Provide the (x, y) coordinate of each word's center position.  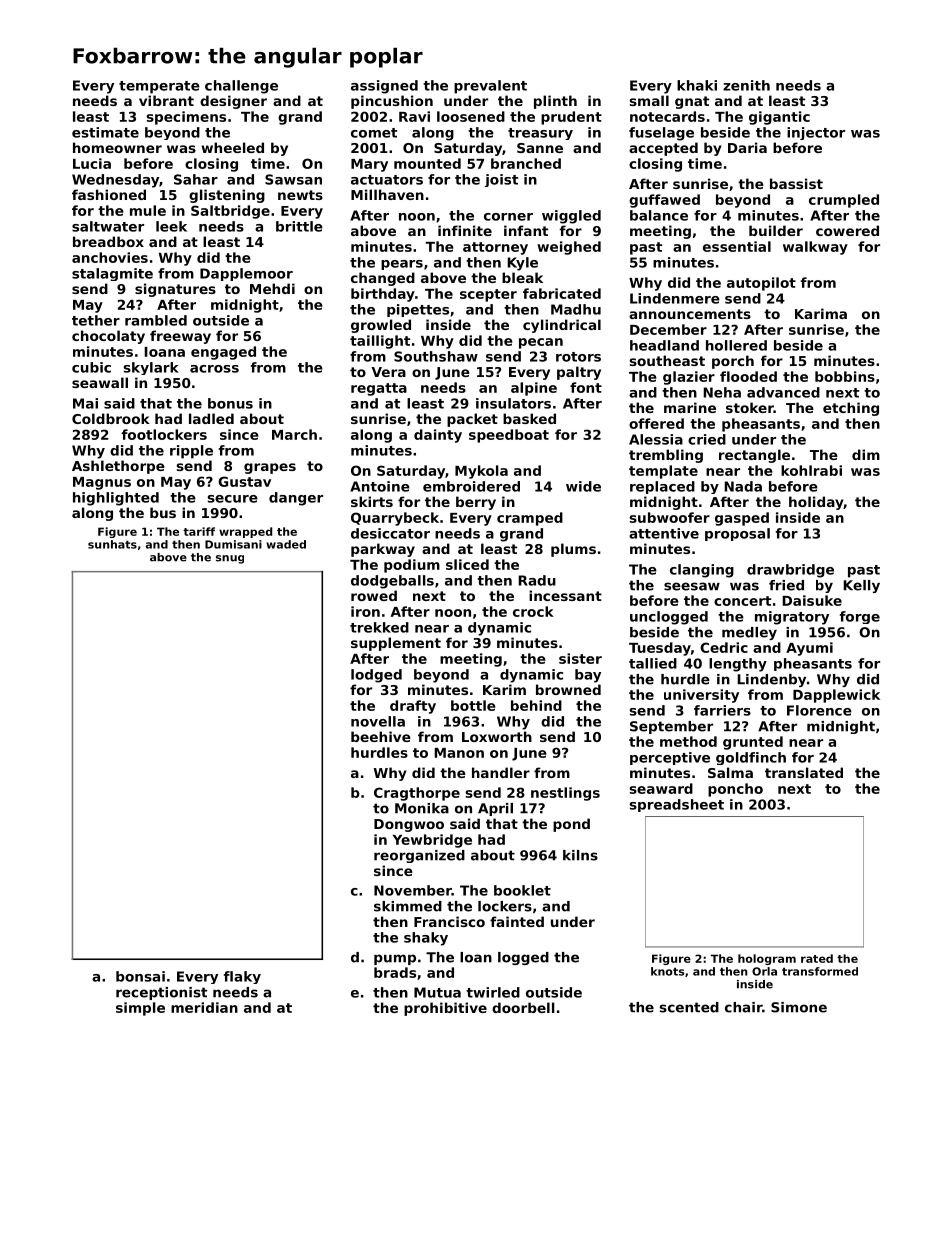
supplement (396, 644)
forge (860, 617)
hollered (736, 345)
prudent (571, 118)
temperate (159, 87)
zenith (746, 85)
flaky (242, 977)
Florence (819, 710)
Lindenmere (675, 298)
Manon (459, 753)
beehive (381, 736)
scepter (488, 295)
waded (286, 544)
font (586, 387)
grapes (270, 468)
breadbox (108, 241)
